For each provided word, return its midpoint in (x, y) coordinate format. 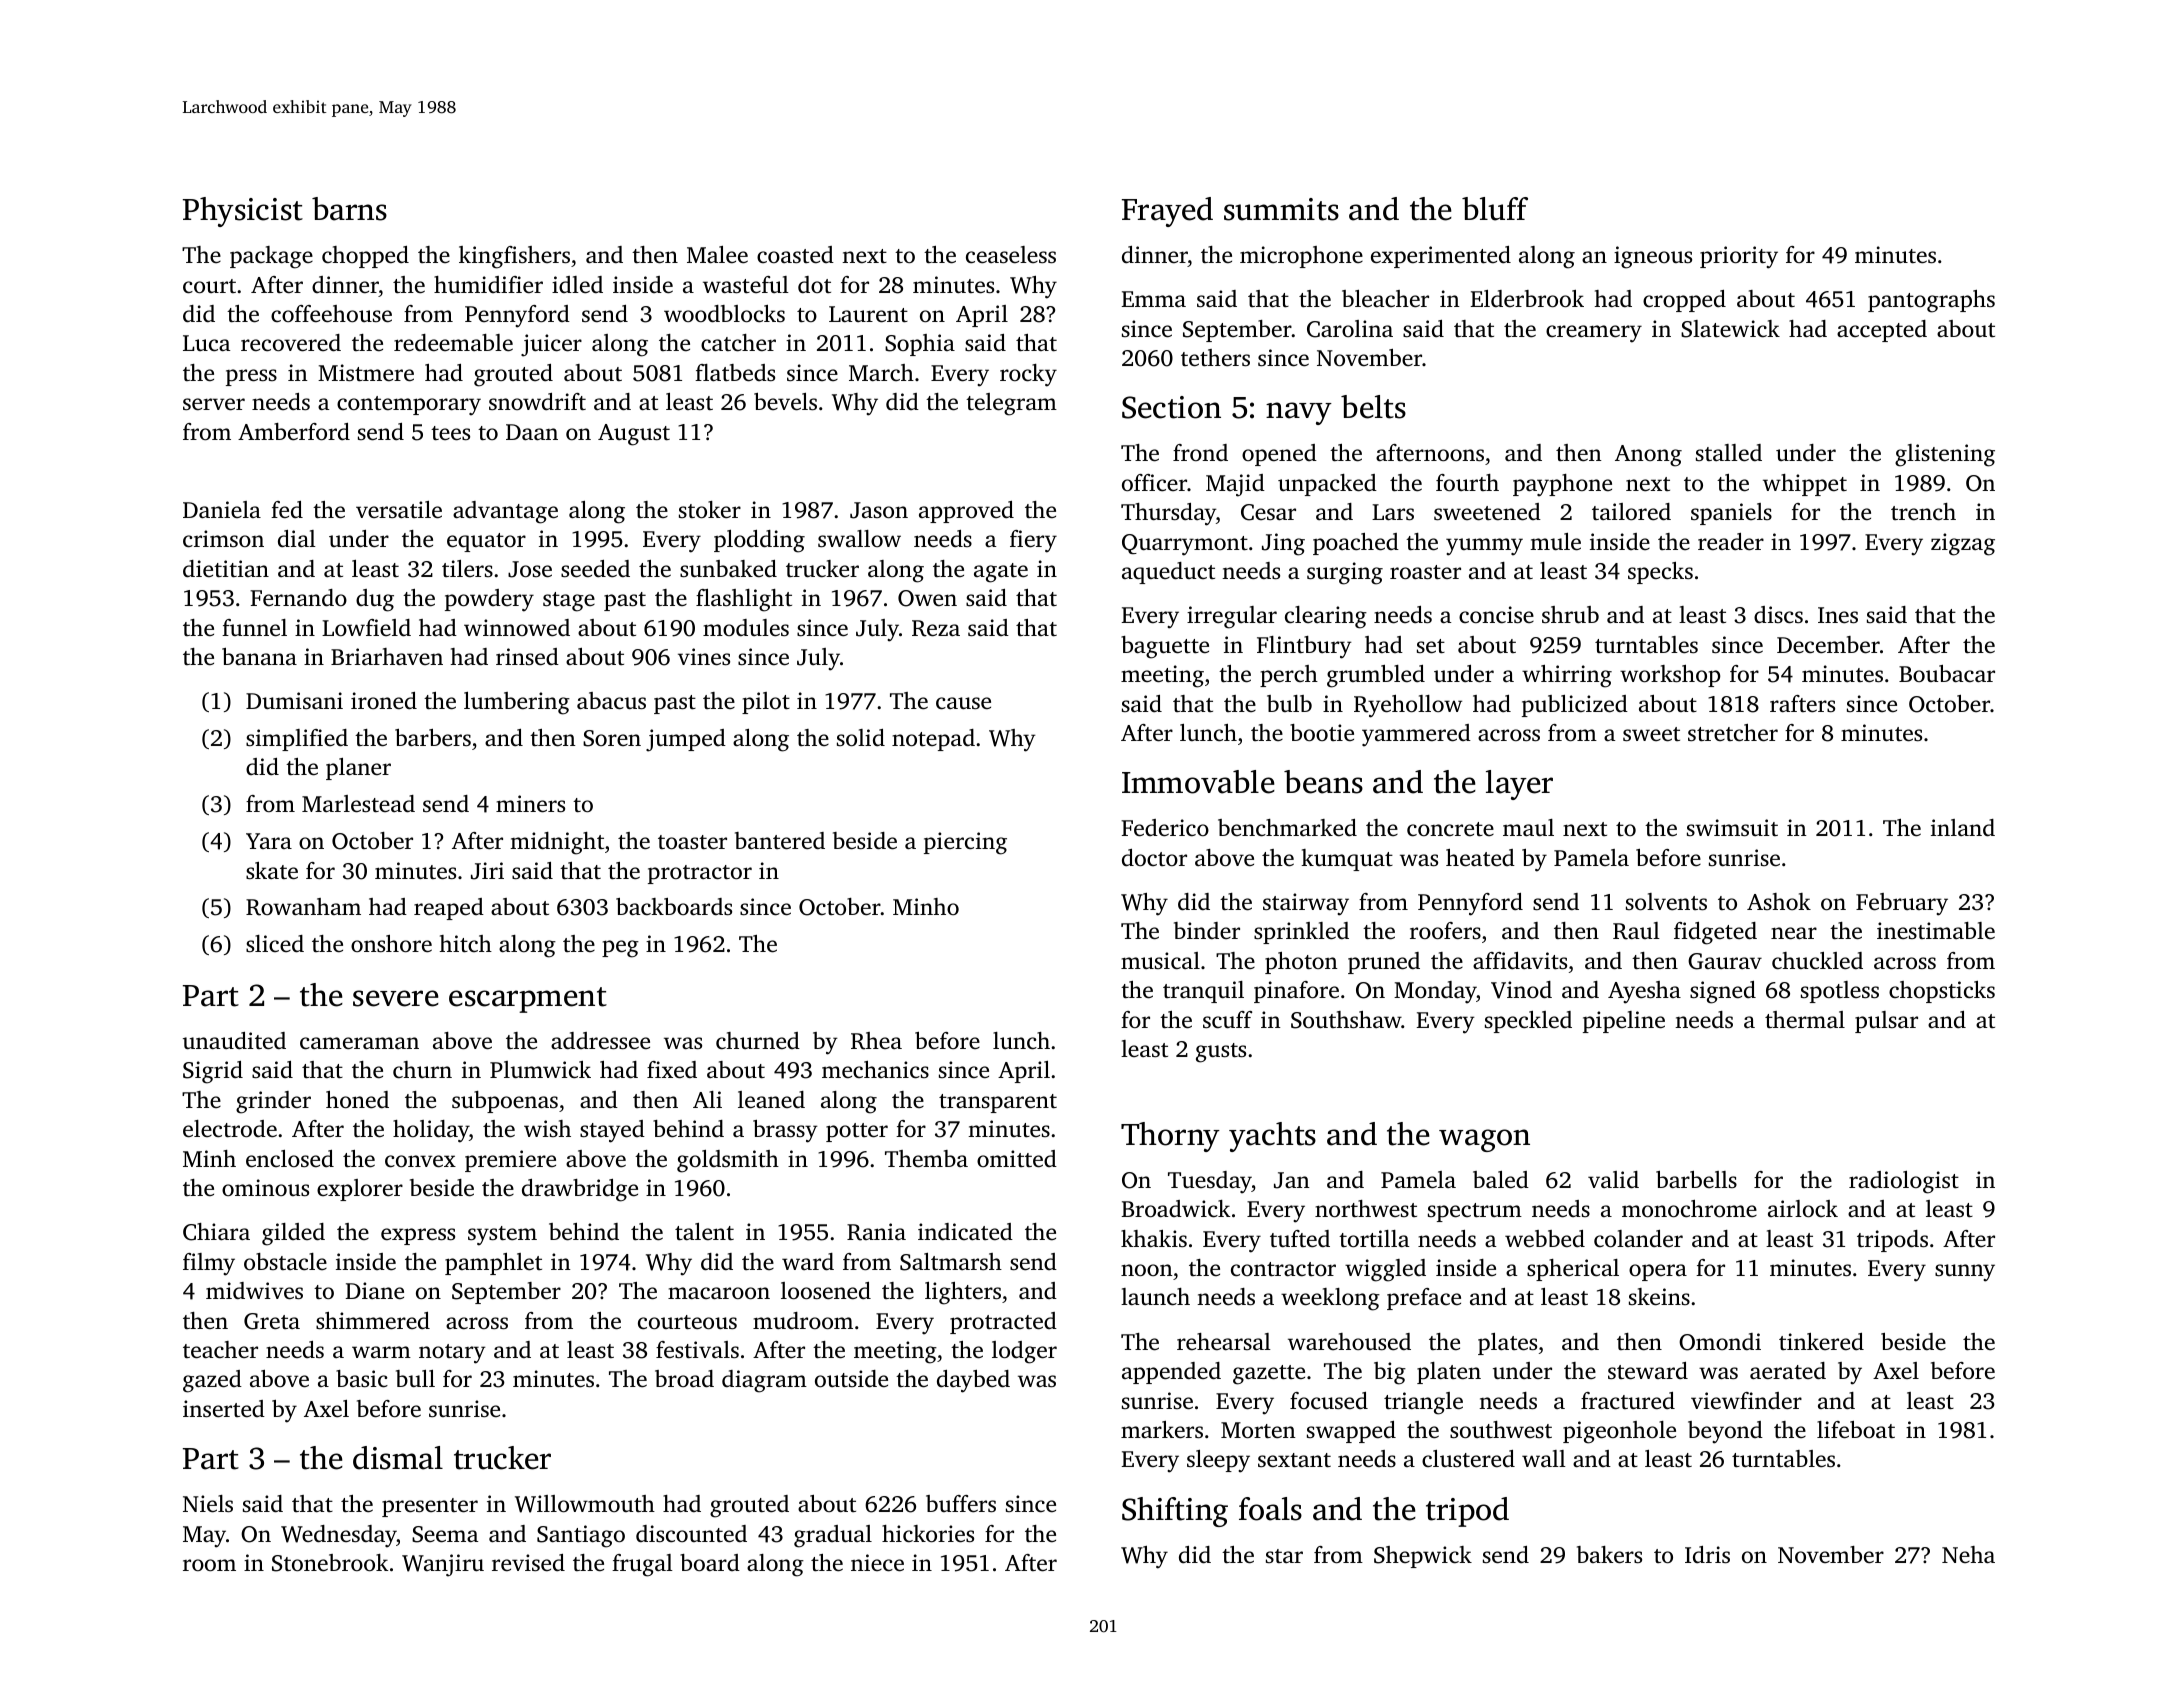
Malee (717, 255)
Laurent (868, 314)
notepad (933, 740)
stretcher (1733, 733)
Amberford (294, 432)
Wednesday (339, 1536)
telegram (1011, 404)
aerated (1788, 1371)
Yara (269, 841)
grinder (273, 1102)
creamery (1594, 334)
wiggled (1385, 1270)
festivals (697, 1350)
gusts (1221, 1053)
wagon (1484, 1140)
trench (1923, 512)
